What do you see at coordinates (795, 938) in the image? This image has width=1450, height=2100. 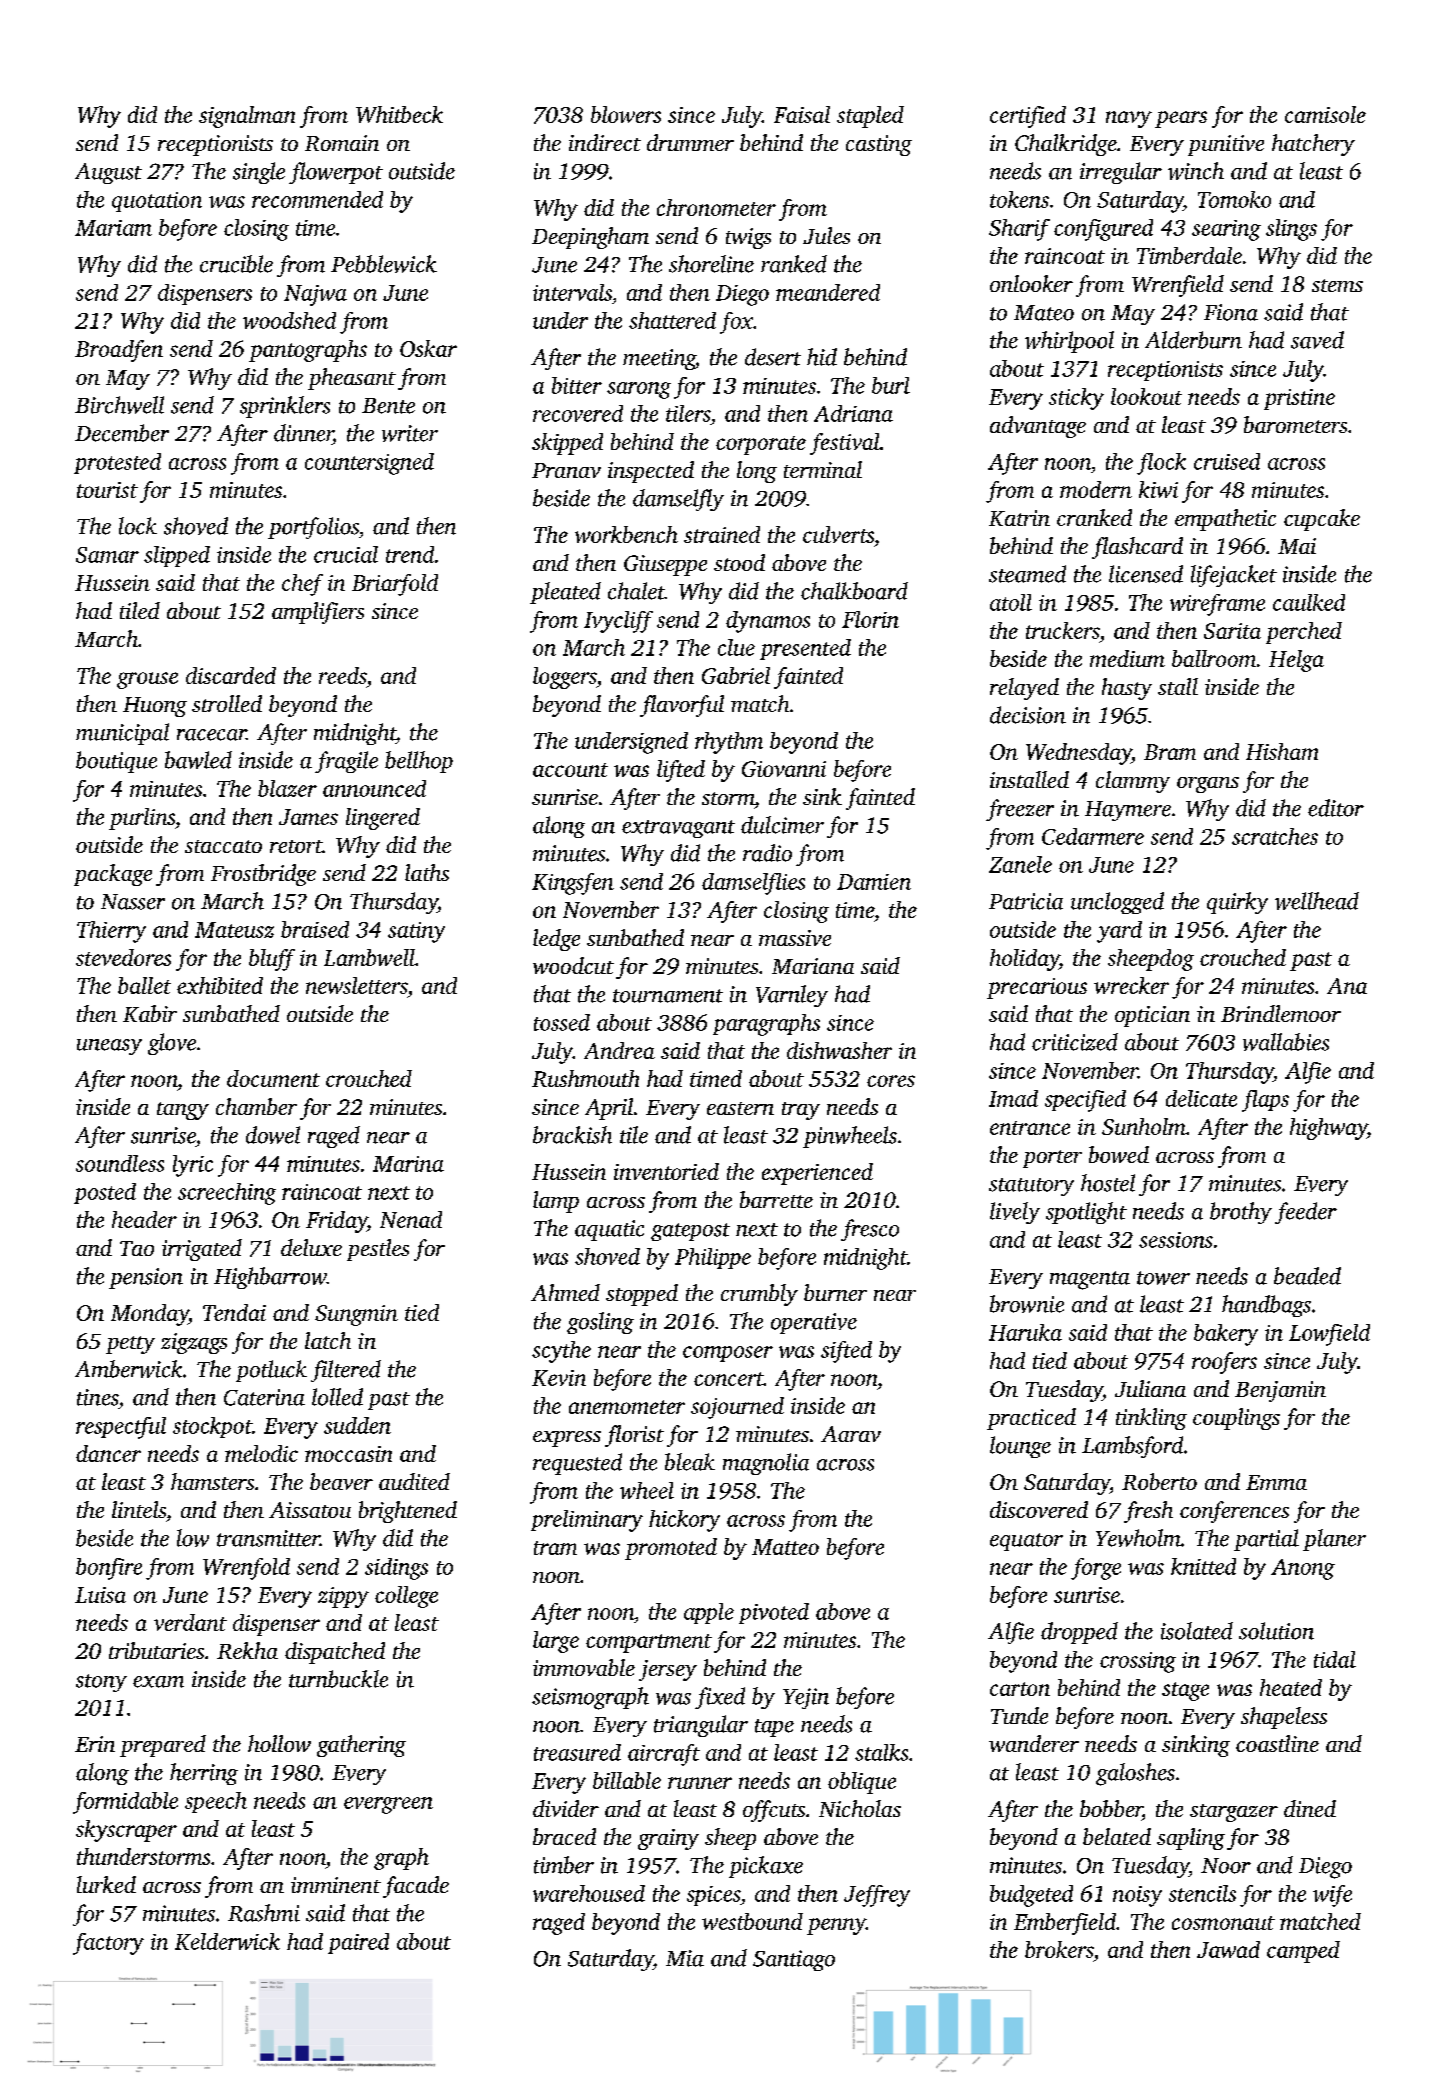 I see `massive` at bounding box center [795, 938].
